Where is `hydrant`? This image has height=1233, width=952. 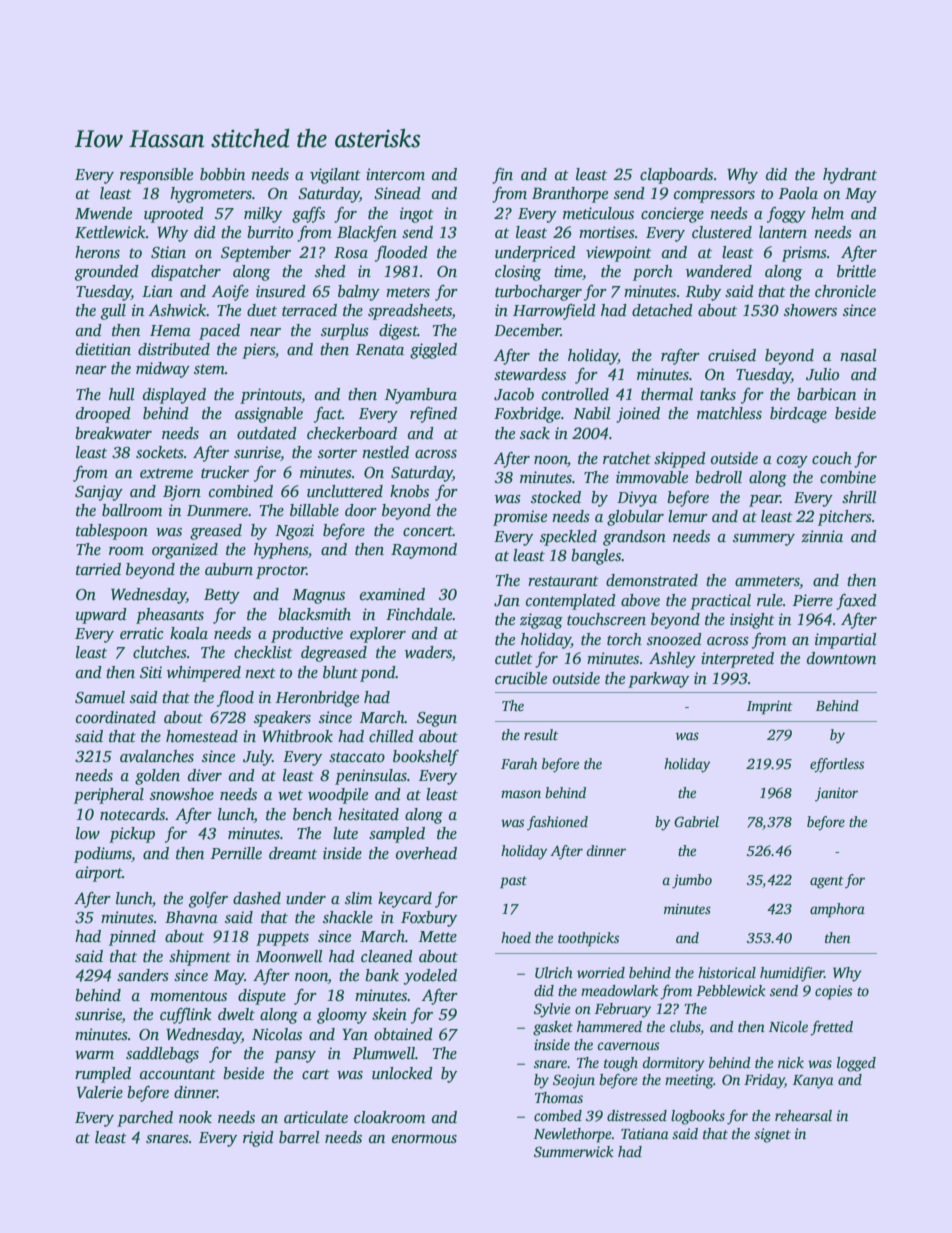
hydrant is located at coordinates (850, 176).
